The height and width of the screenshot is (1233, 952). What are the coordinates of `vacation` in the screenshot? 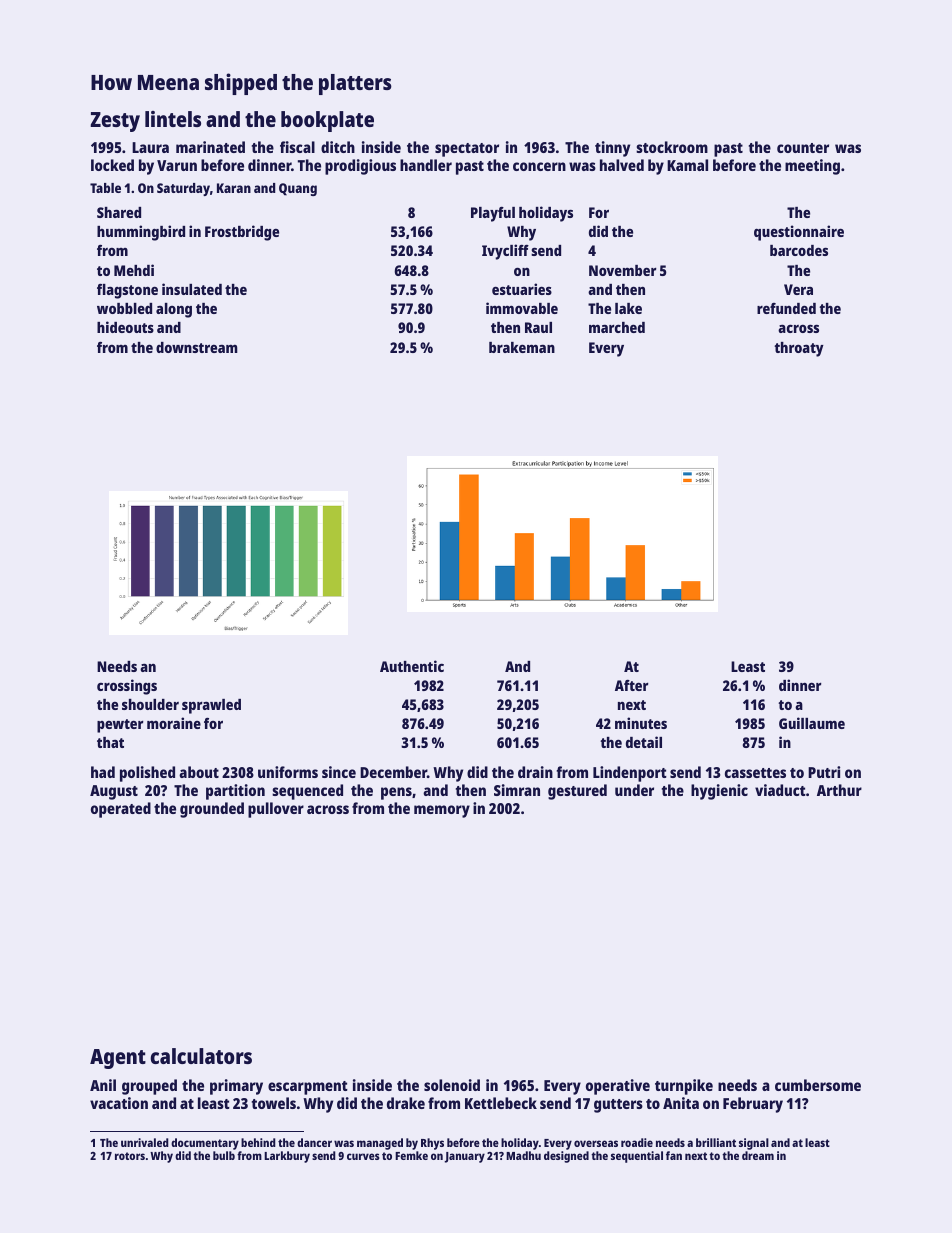 It's located at (119, 1103).
